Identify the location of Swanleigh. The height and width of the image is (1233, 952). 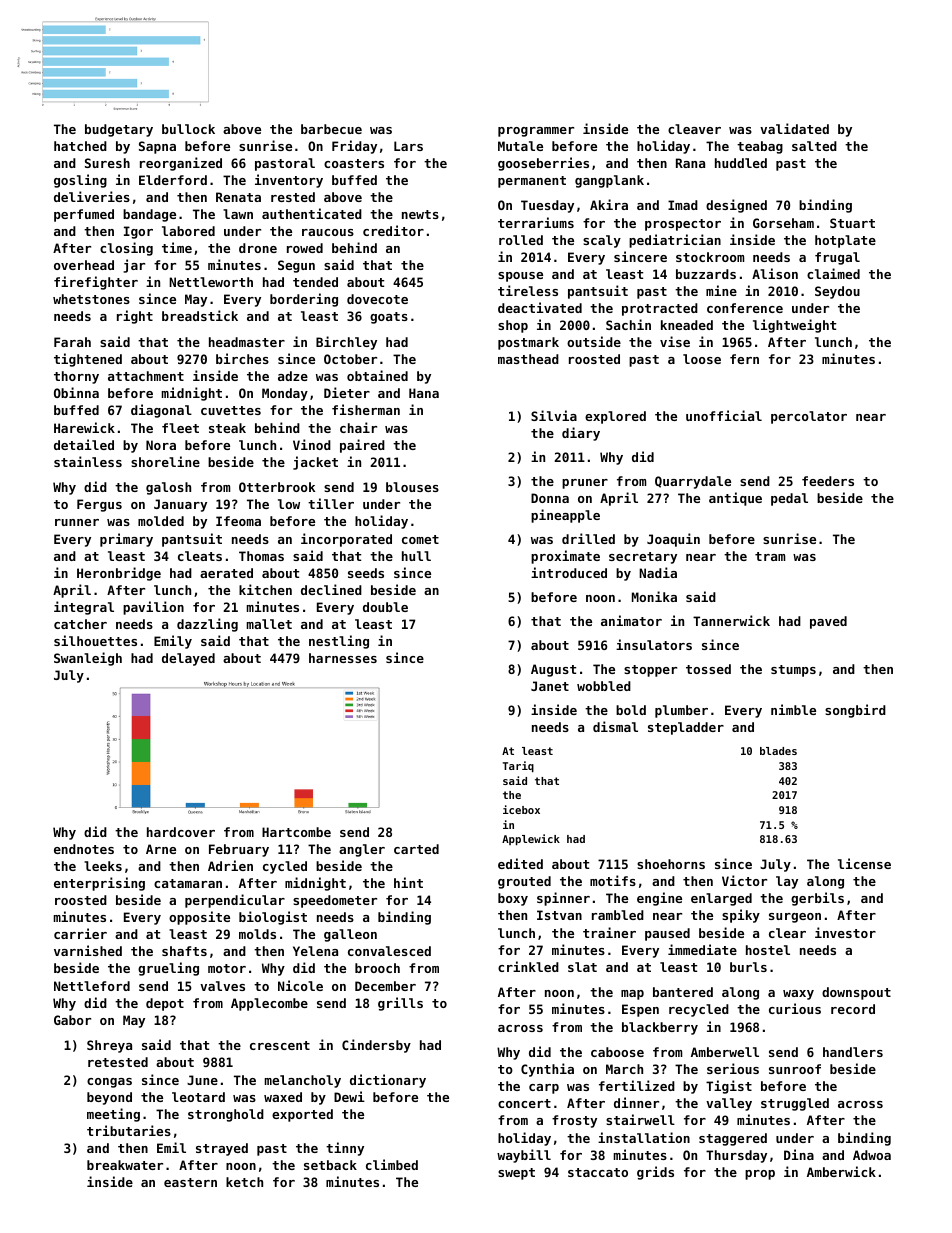
(88, 659).
